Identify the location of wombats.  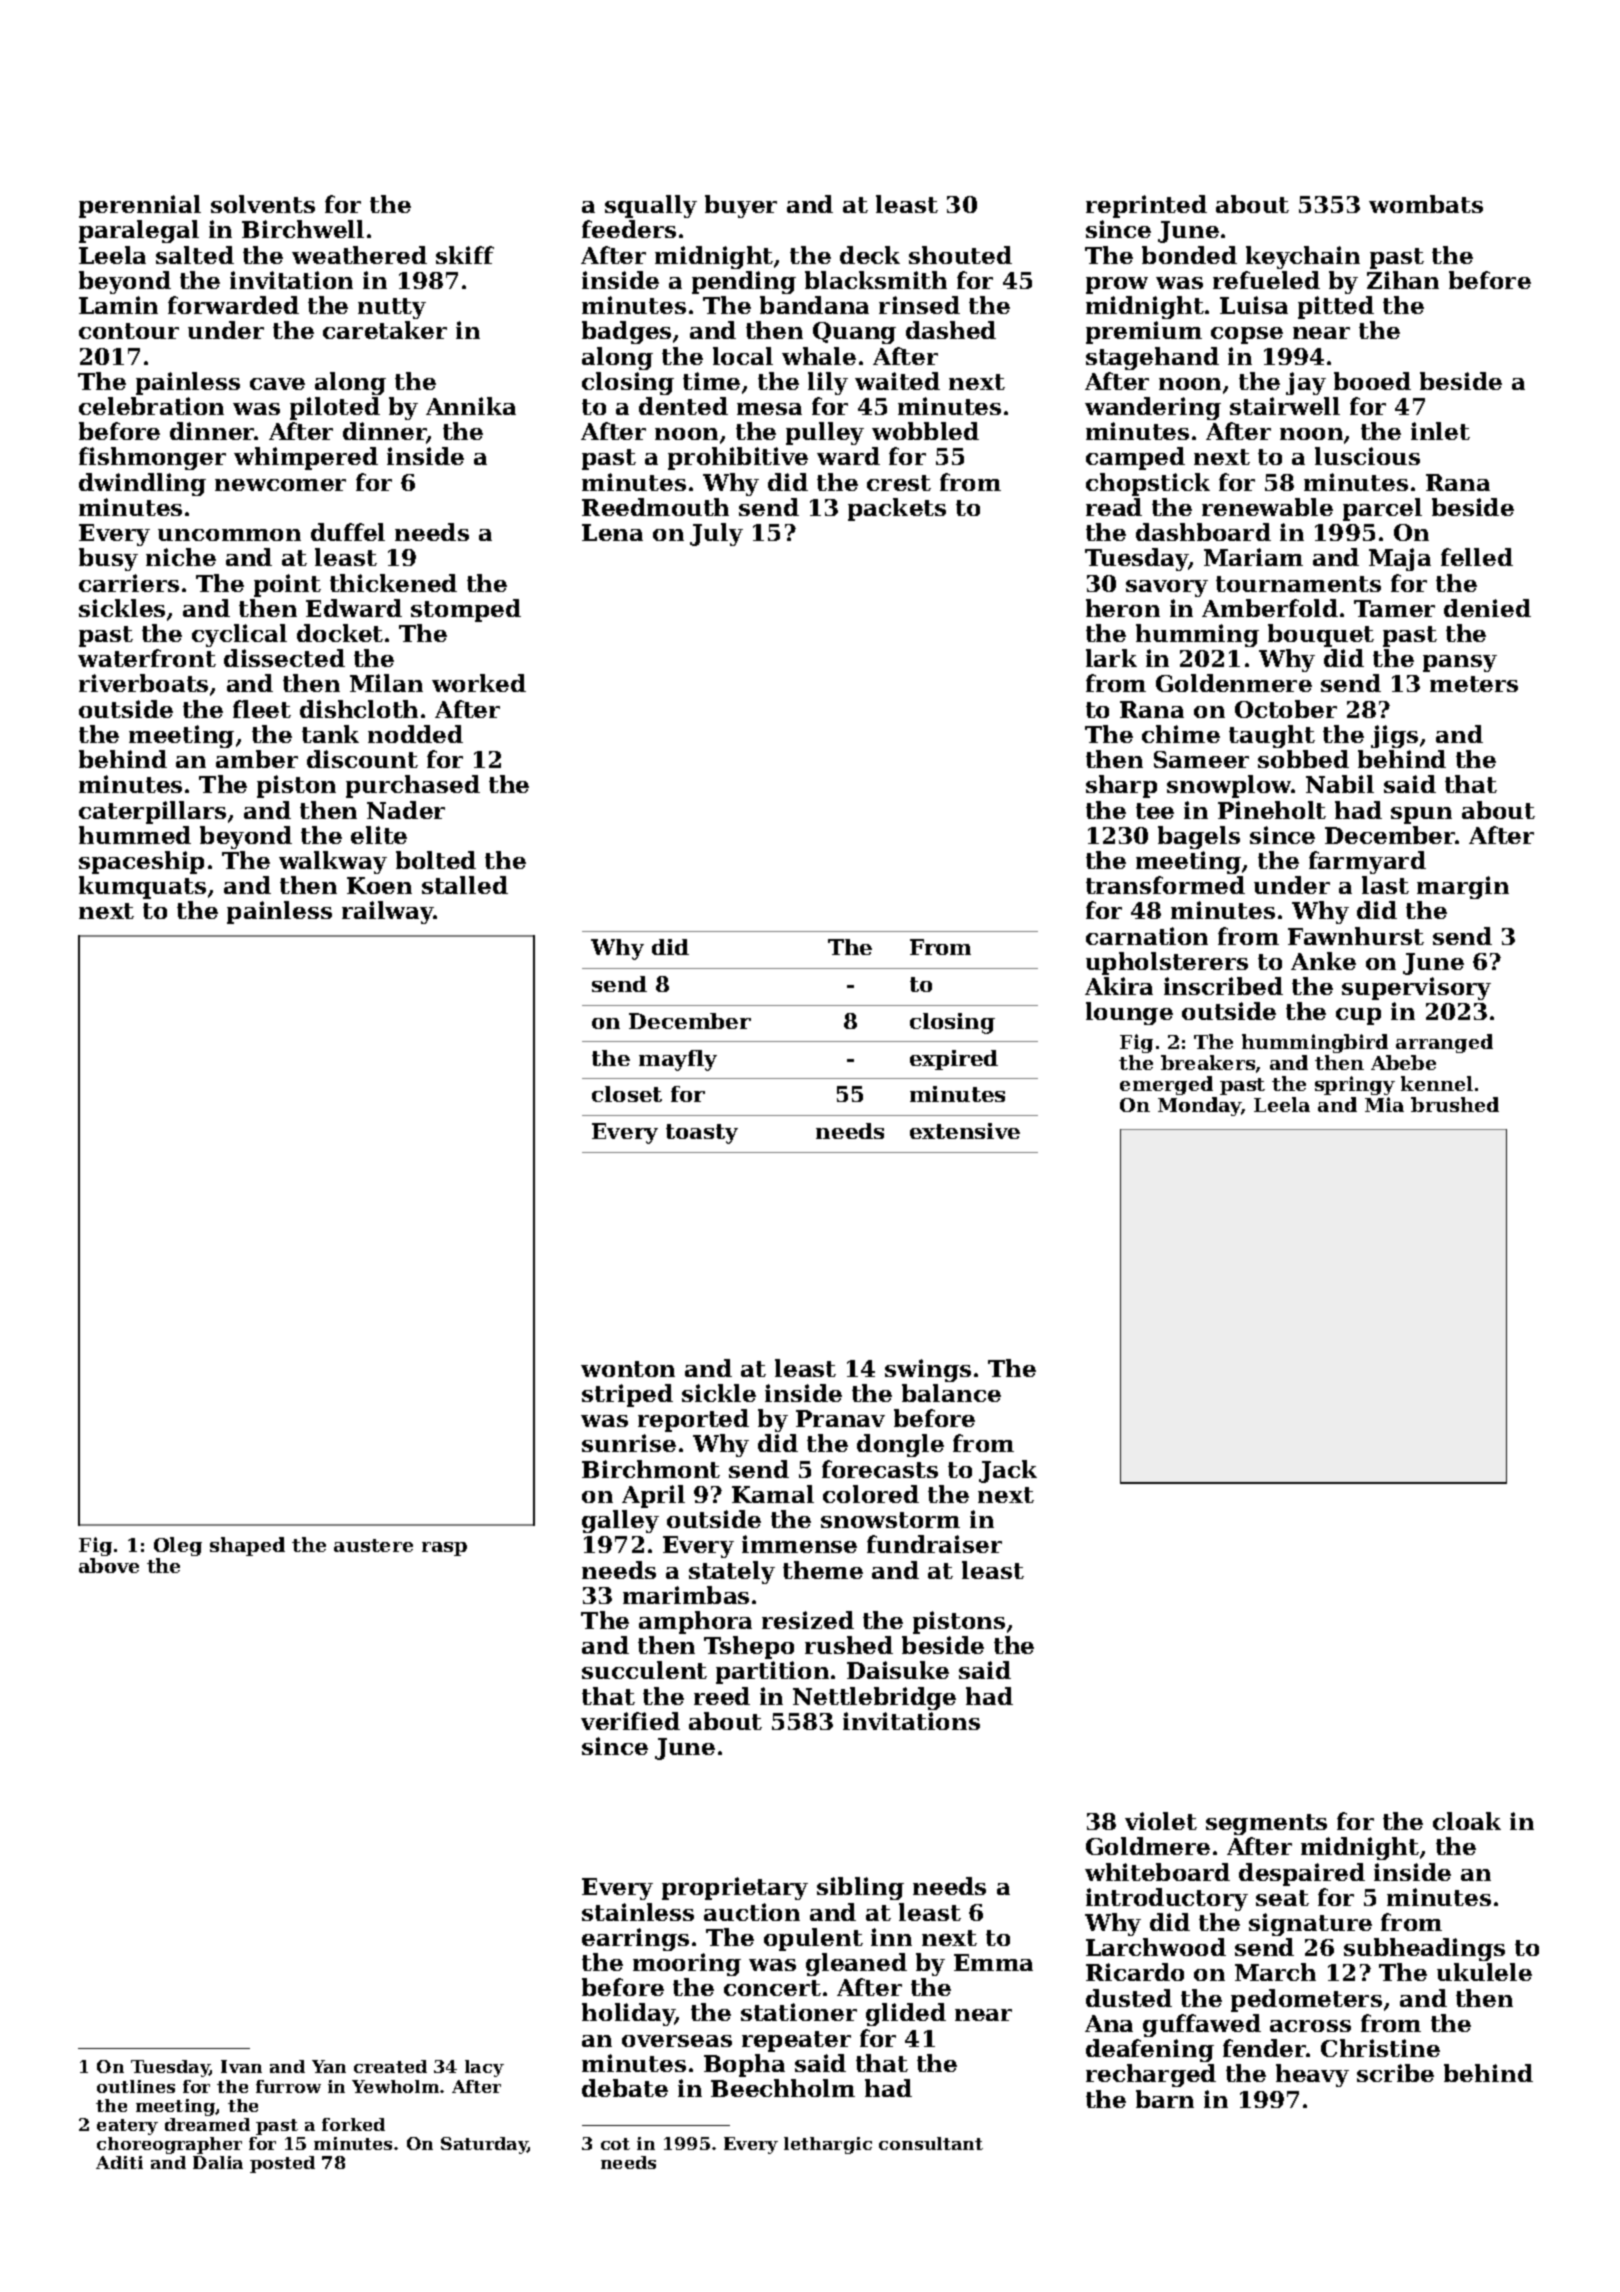
(1426, 204).
